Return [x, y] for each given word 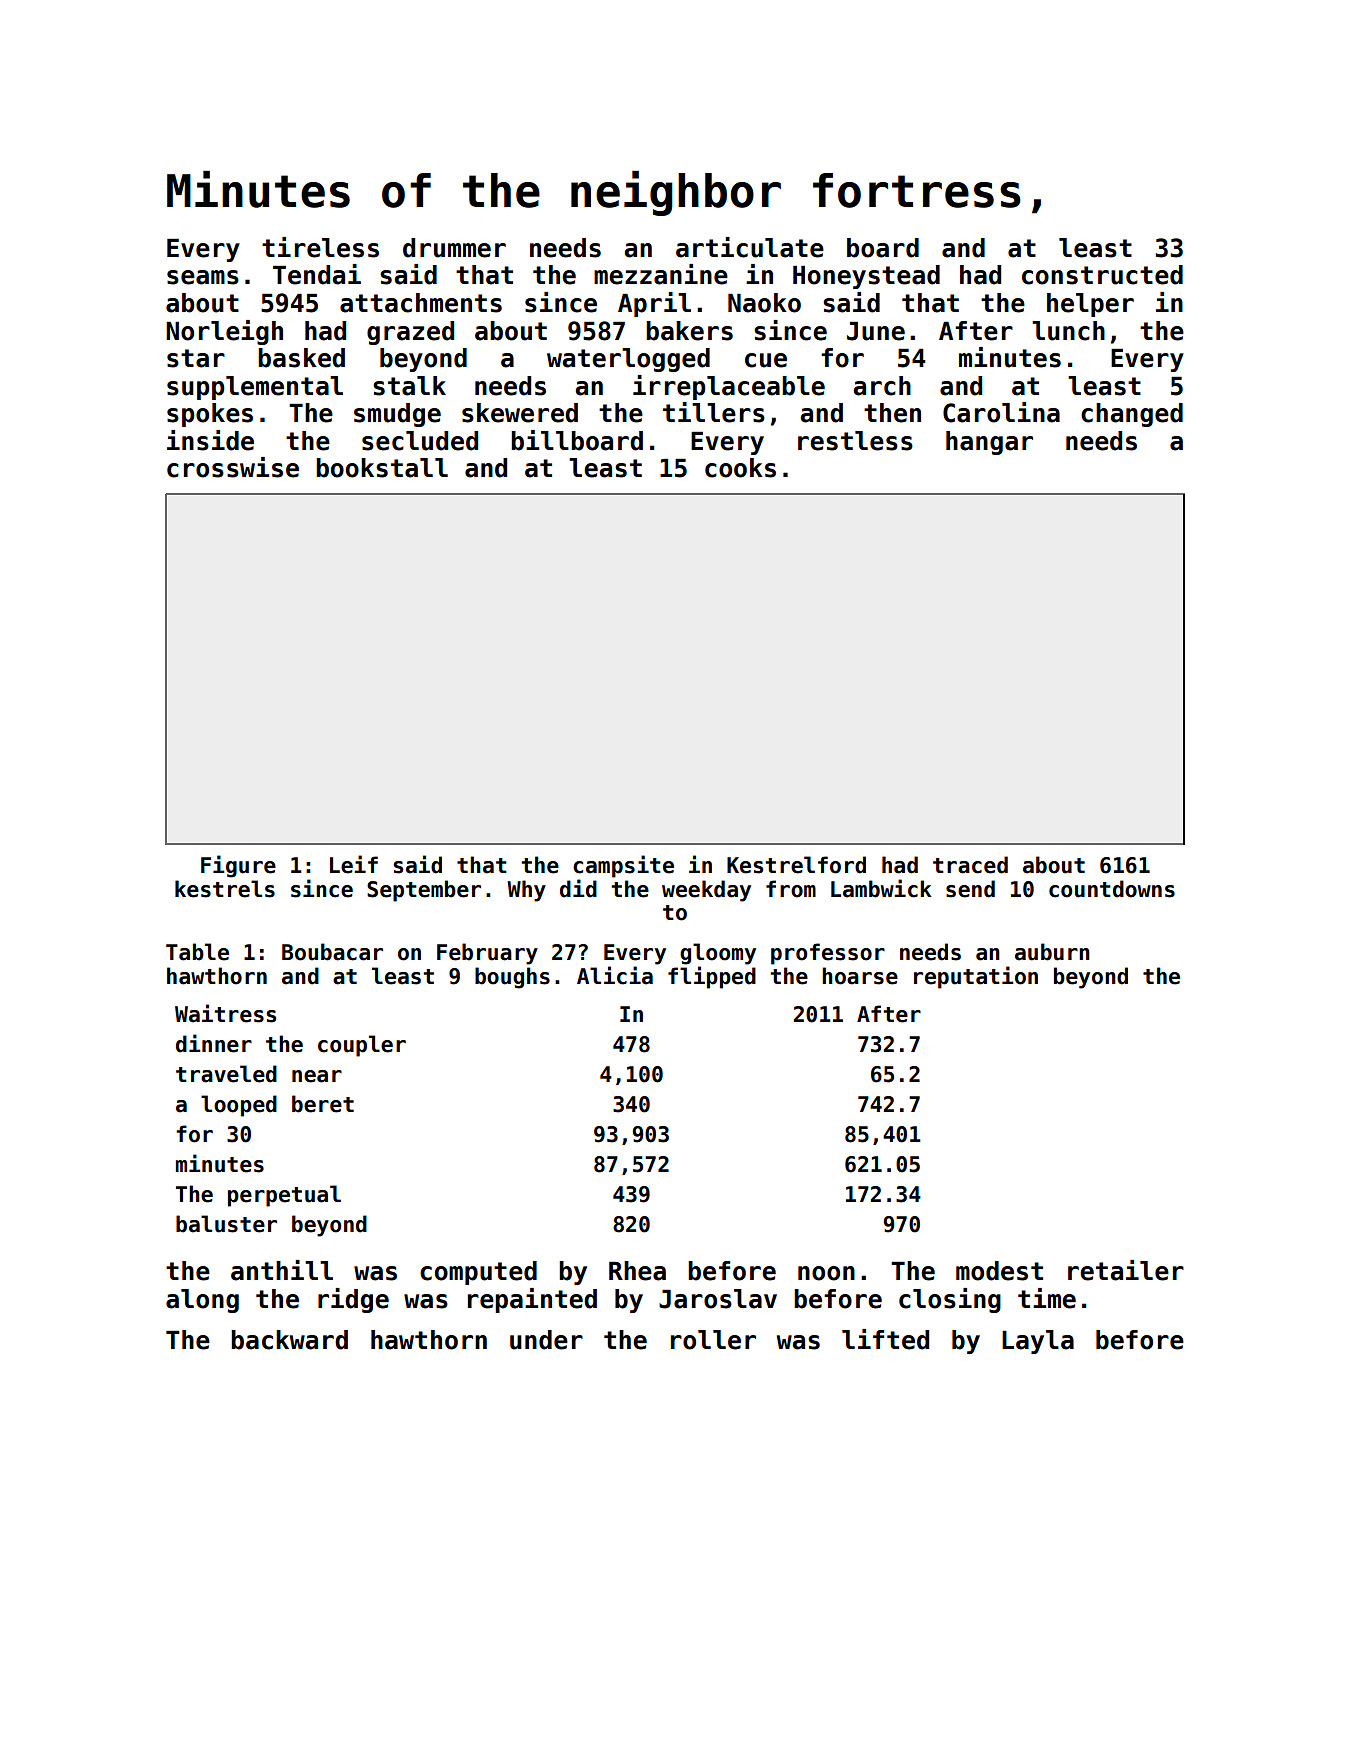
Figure [238, 866]
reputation [976, 977]
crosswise [233, 467]
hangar [989, 443]
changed [1132, 415]
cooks [740, 468]
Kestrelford [796, 865]
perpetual [284, 1196]
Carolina [1001, 412]
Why [526, 891]
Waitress [225, 1013]
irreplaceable [729, 387]
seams [203, 277]
